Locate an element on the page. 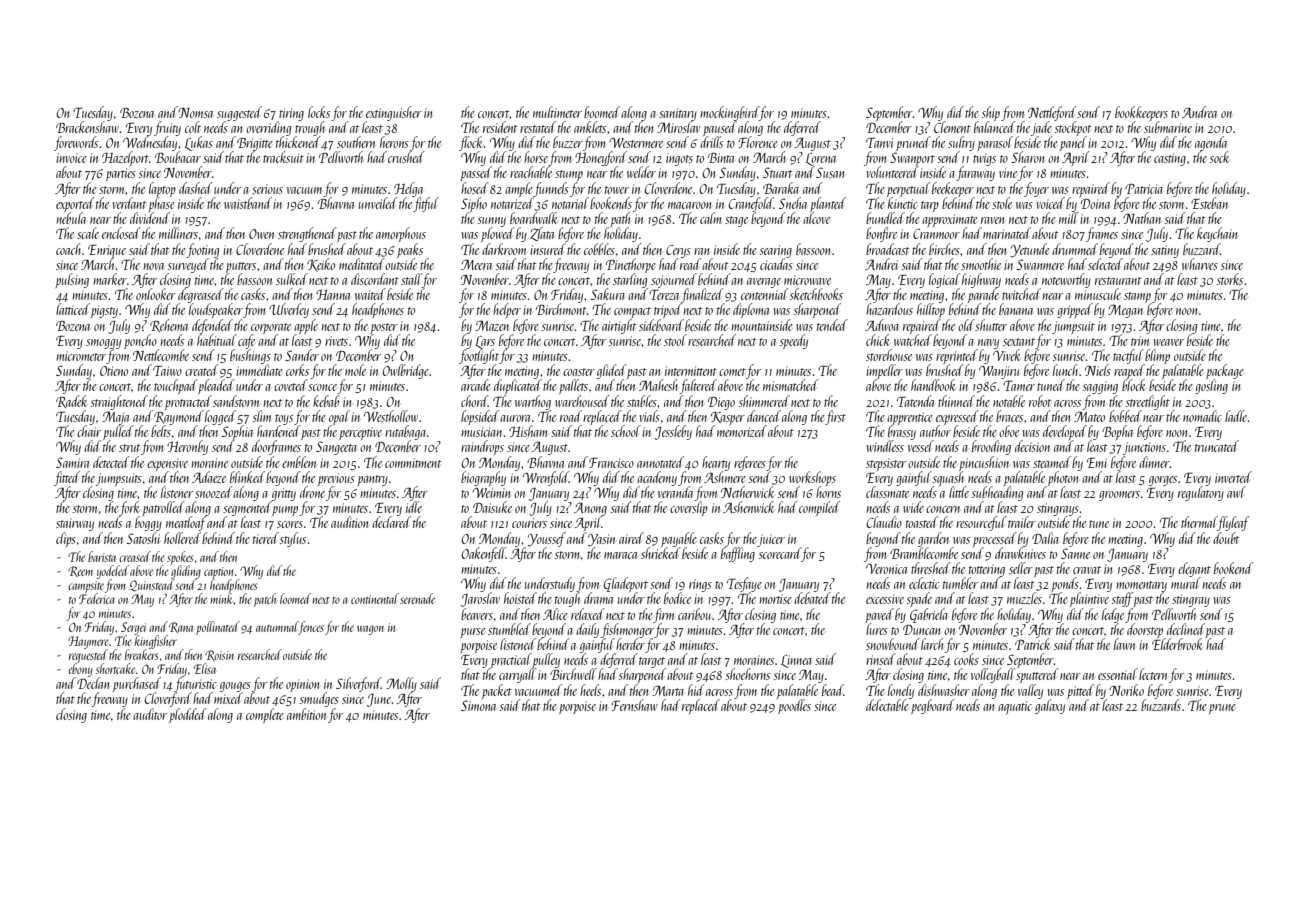 This document has width=1308, height=924. Roisin is located at coordinates (219, 655).
